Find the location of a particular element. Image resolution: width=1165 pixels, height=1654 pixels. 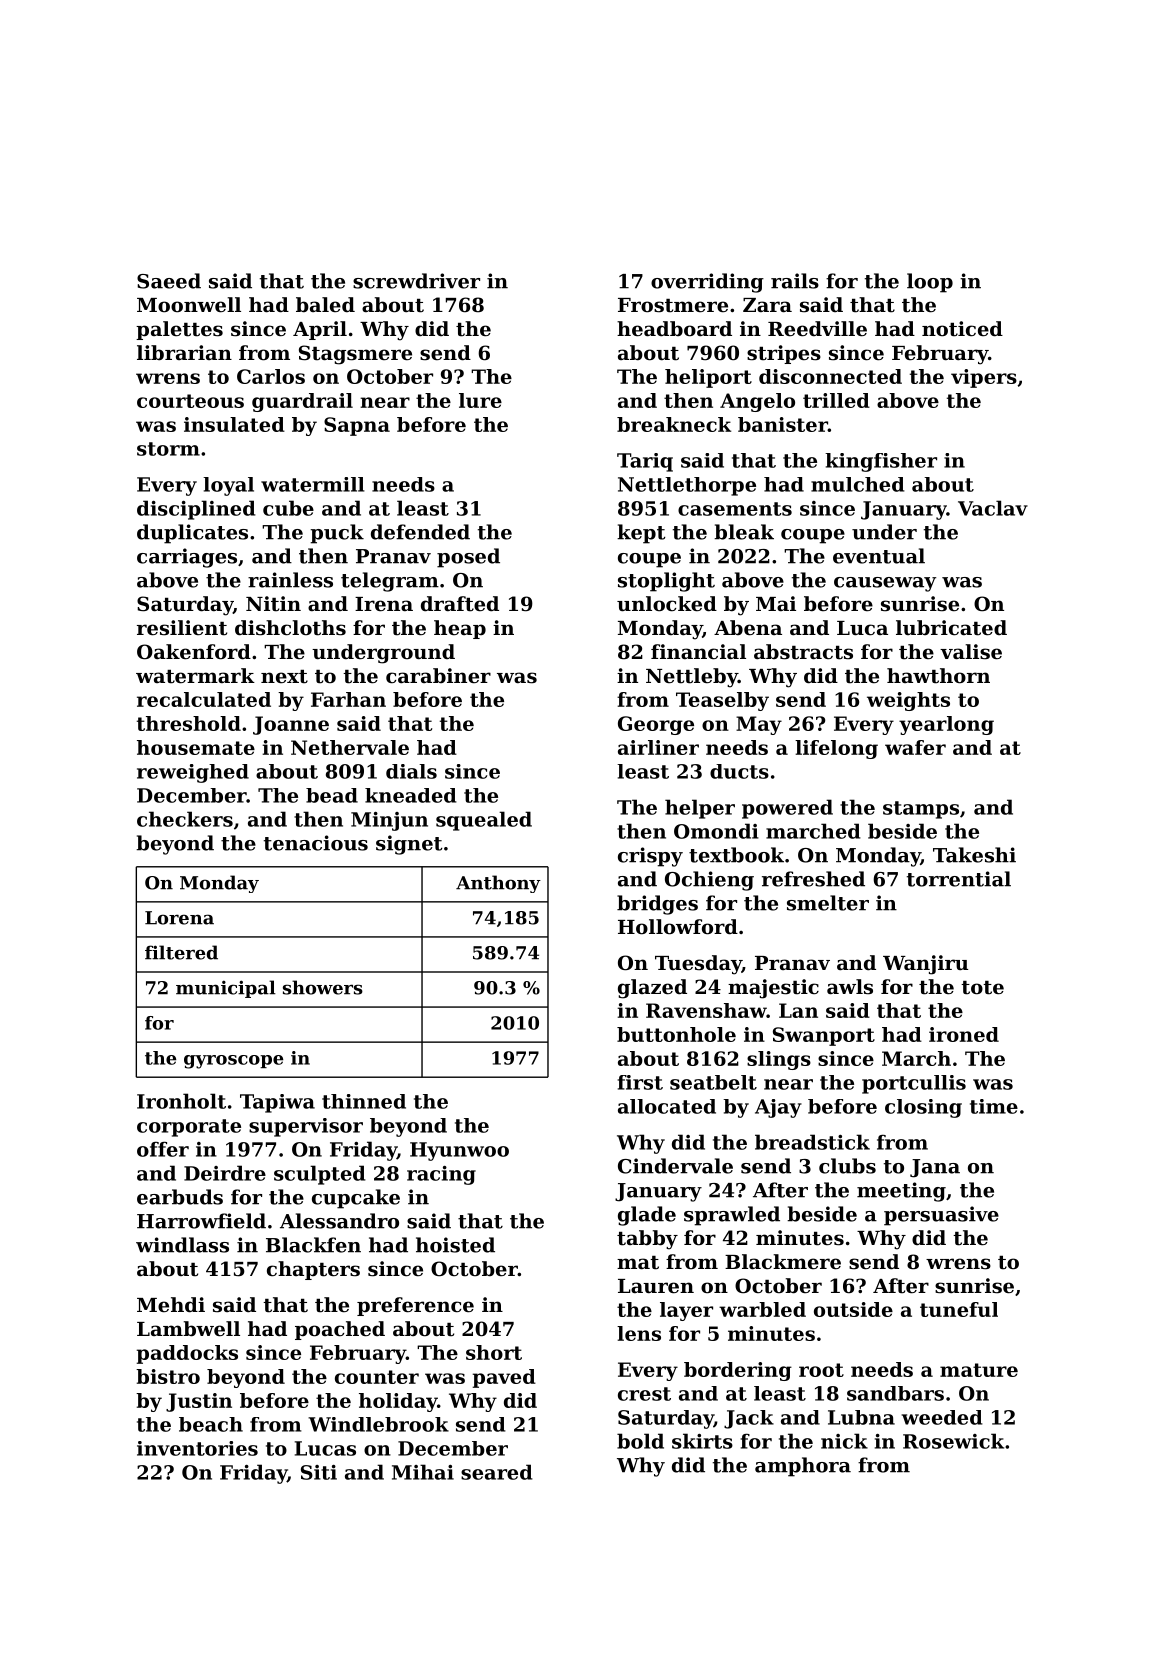

seatbelt is located at coordinates (713, 1082).
